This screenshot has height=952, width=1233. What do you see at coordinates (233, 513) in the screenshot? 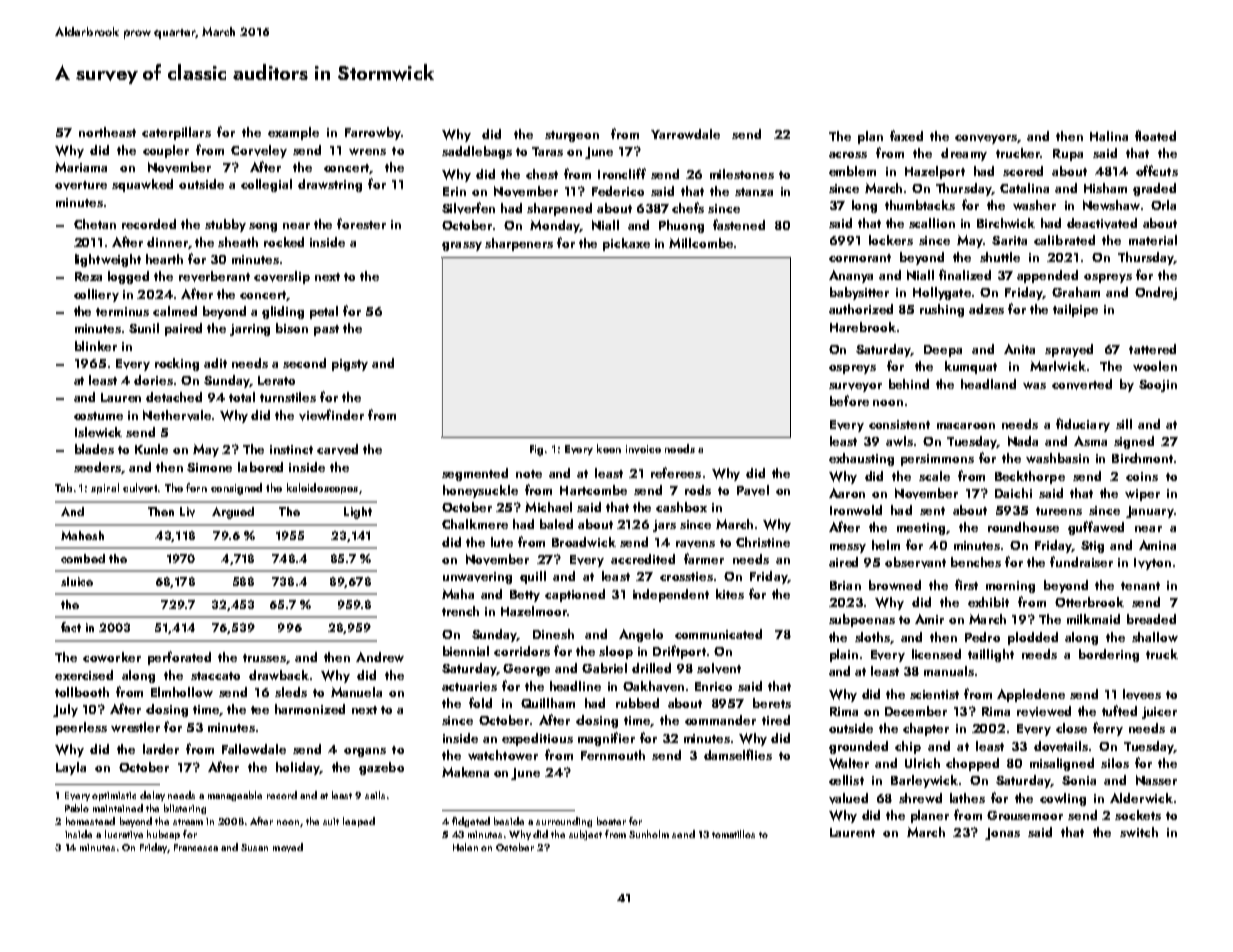
I see `Argued` at bounding box center [233, 513].
